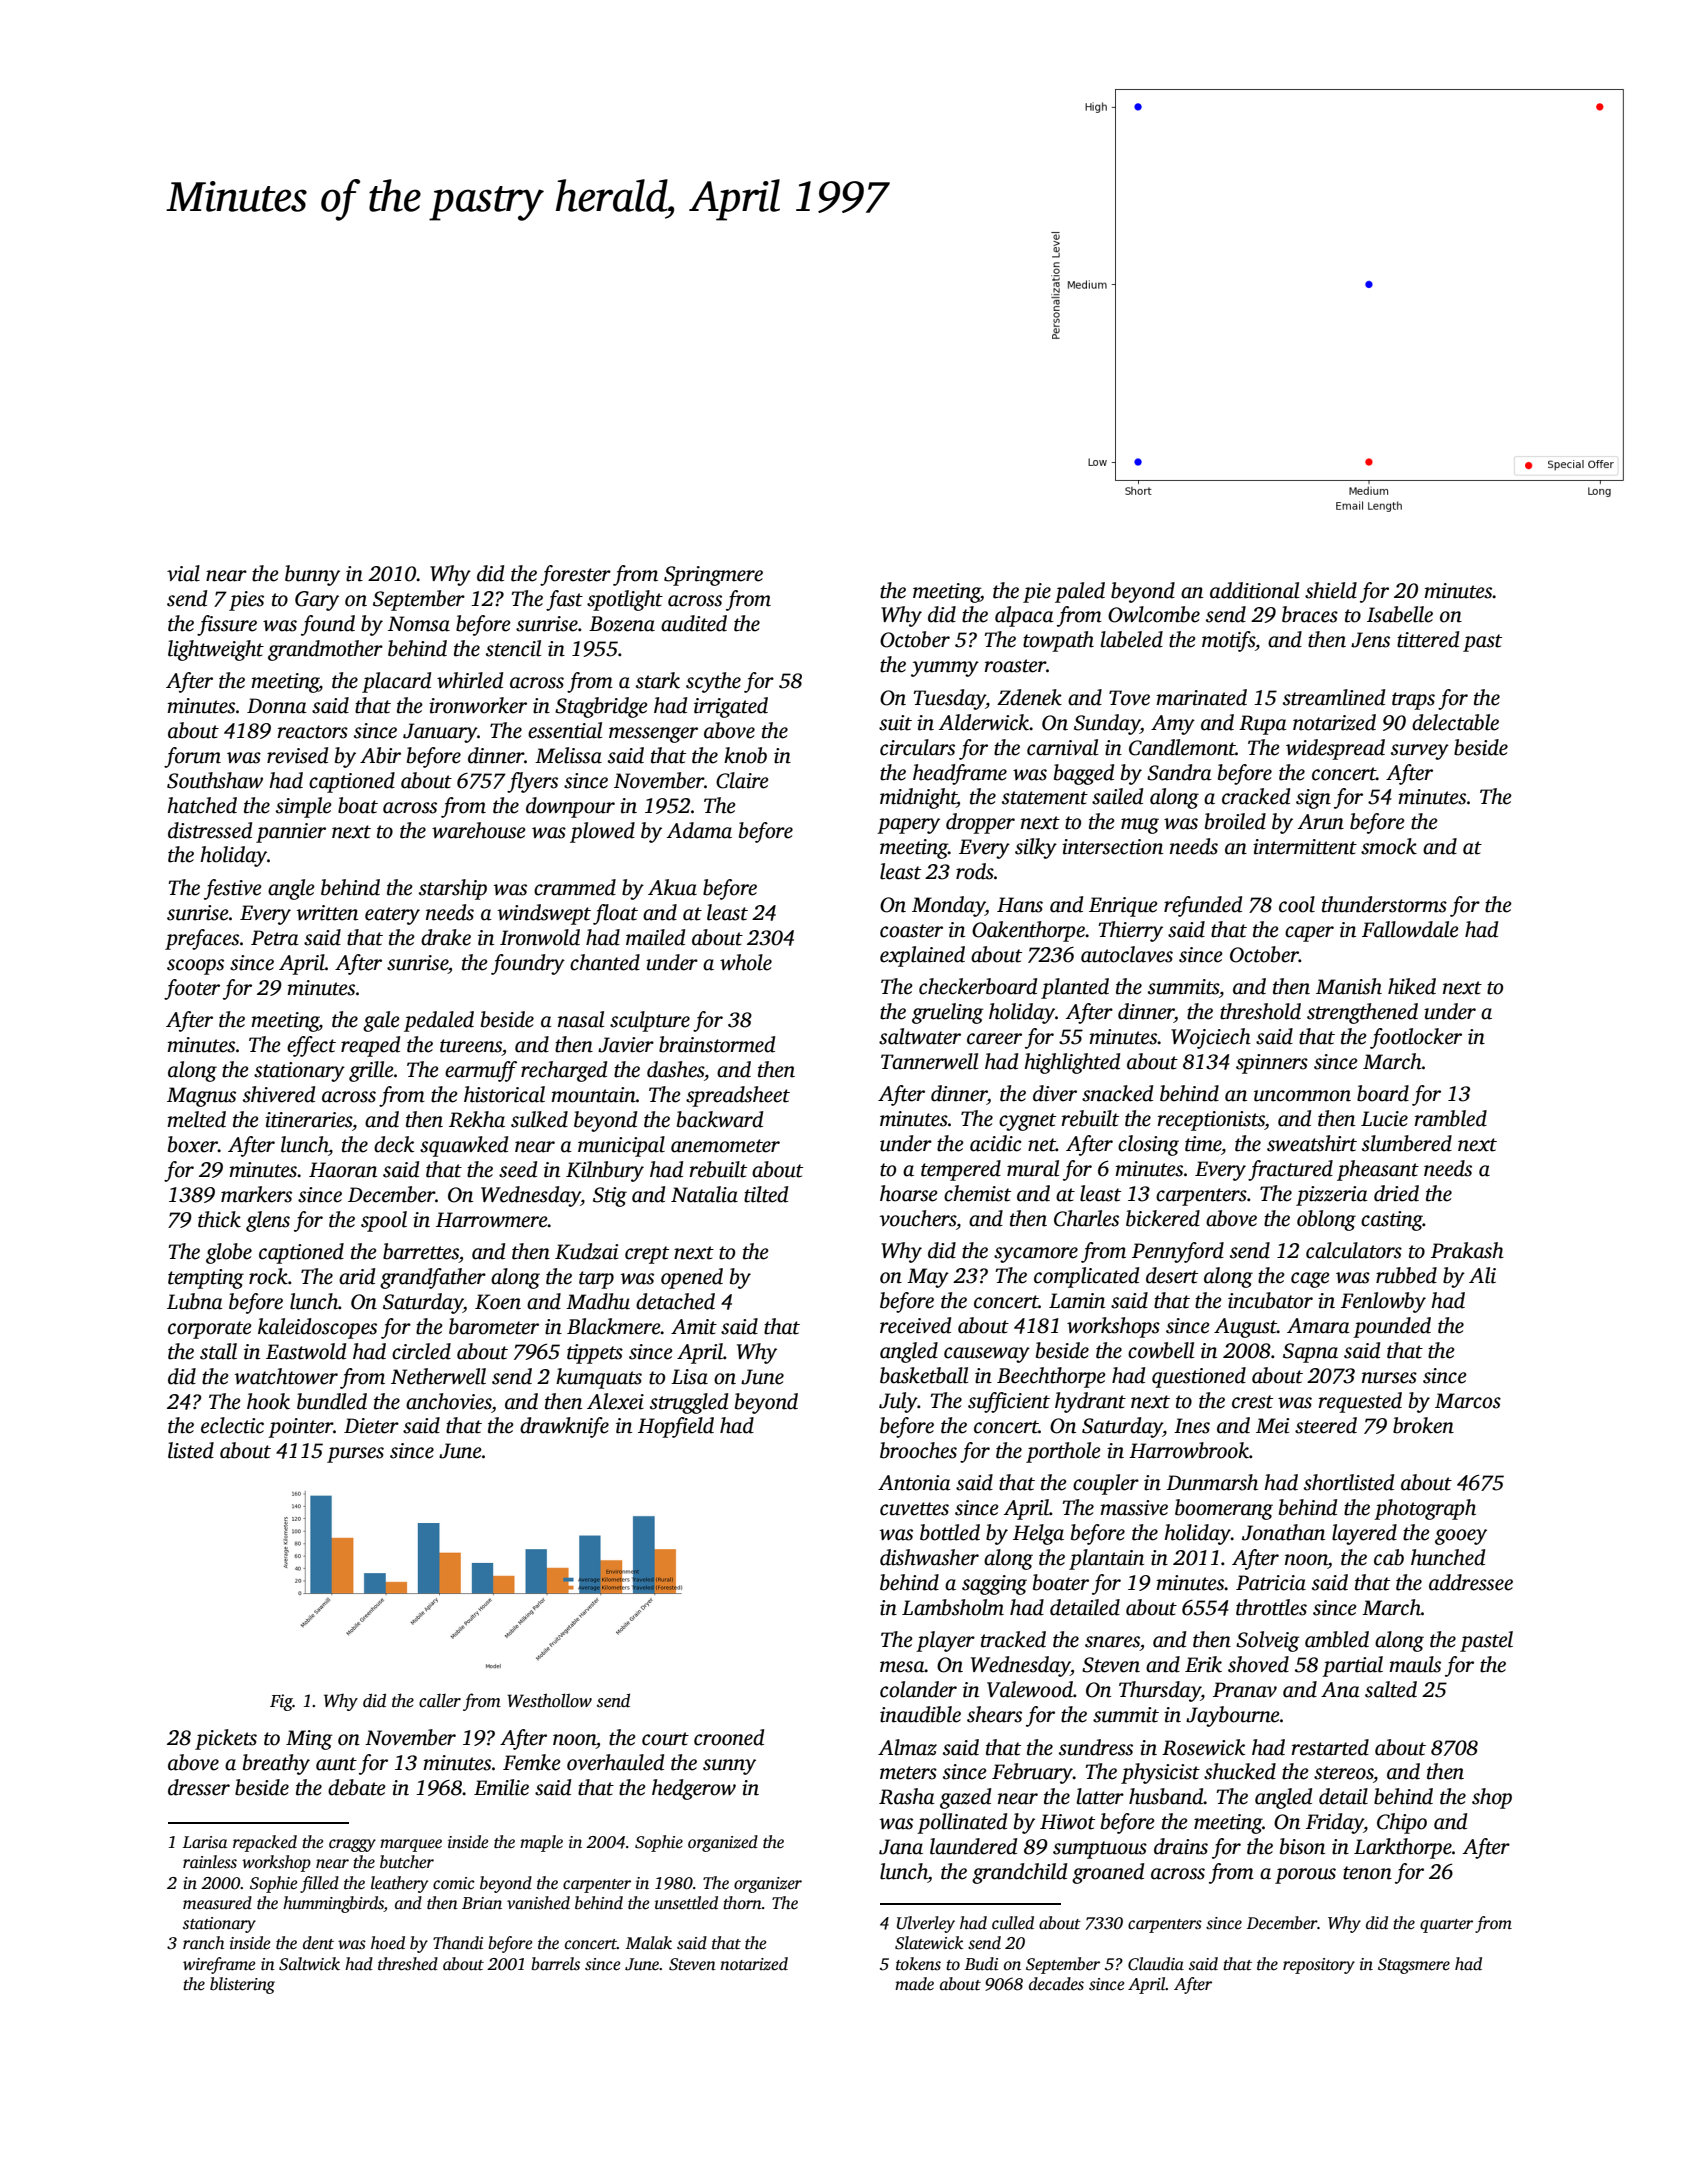 This screenshot has width=1683, height=2178. I want to click on arid, so click(357, 1276).
